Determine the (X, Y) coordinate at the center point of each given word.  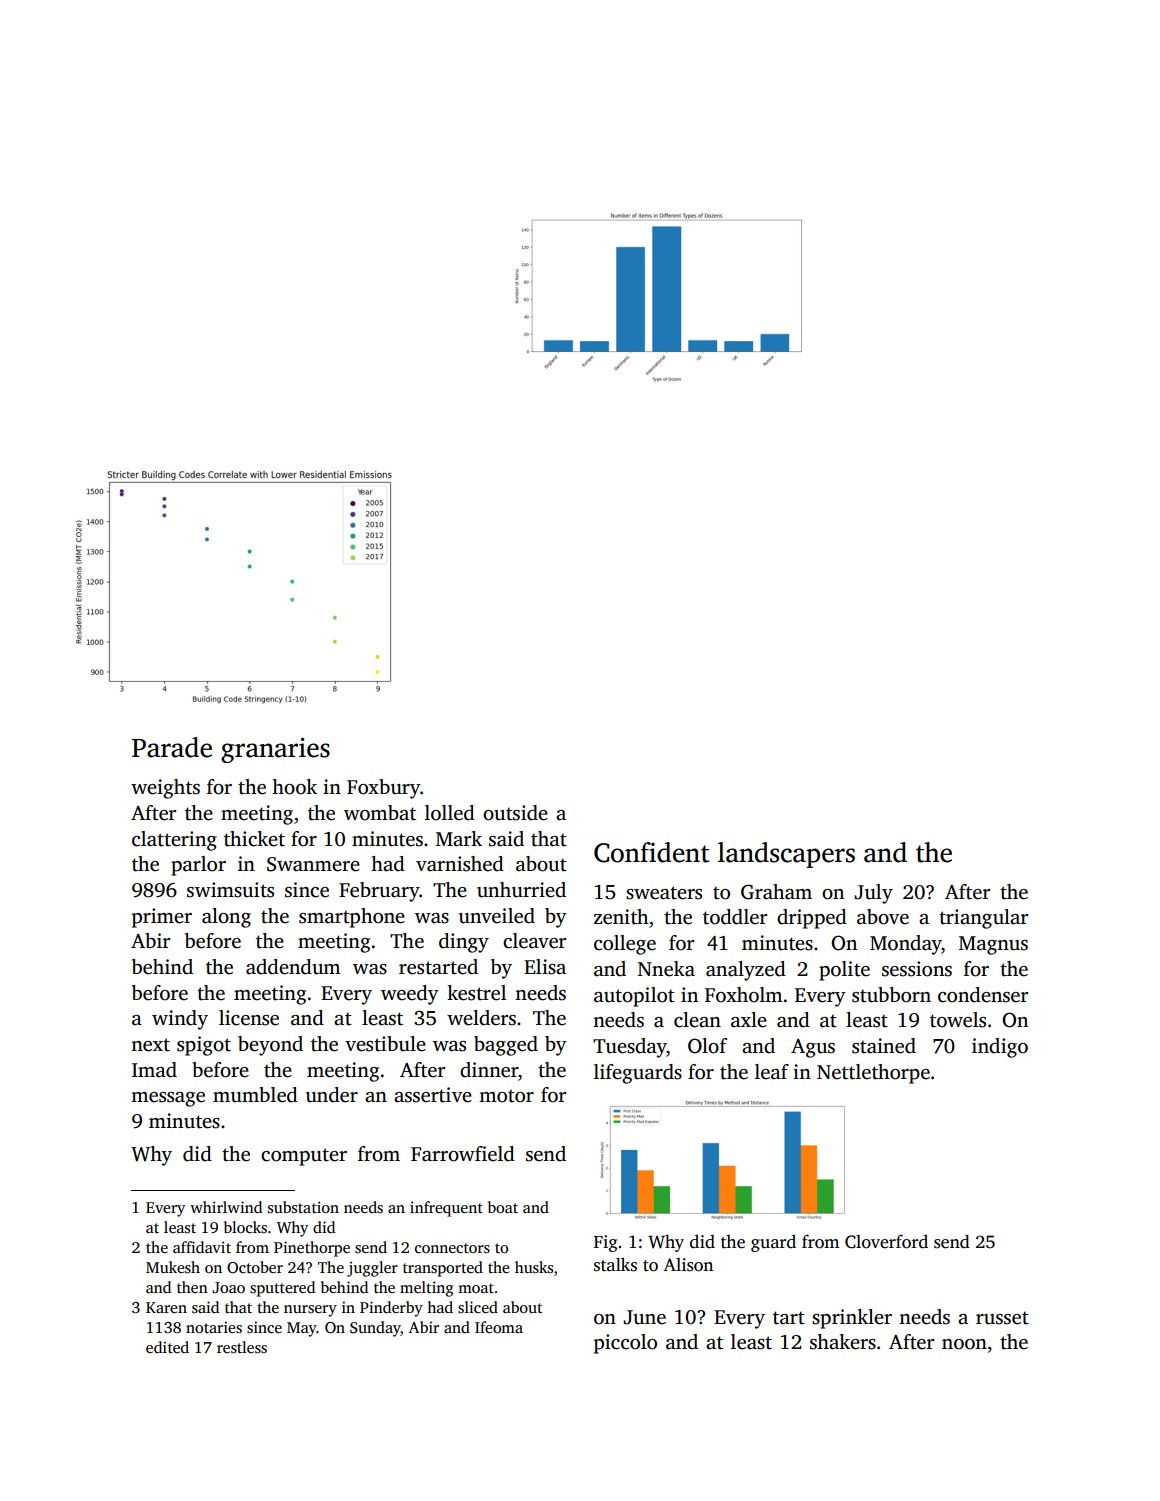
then (192, 1287)
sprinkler (852, 1319)
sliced (478, 1307)
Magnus (993, 945)
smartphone (352, 918)
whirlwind (226, 1207)
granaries (275, 750)
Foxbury (383, 789)
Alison (688, 1265)
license (249, 1018)
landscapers (786, 855)
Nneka (666, 969)
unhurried (521, 890)
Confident (651, 852)
